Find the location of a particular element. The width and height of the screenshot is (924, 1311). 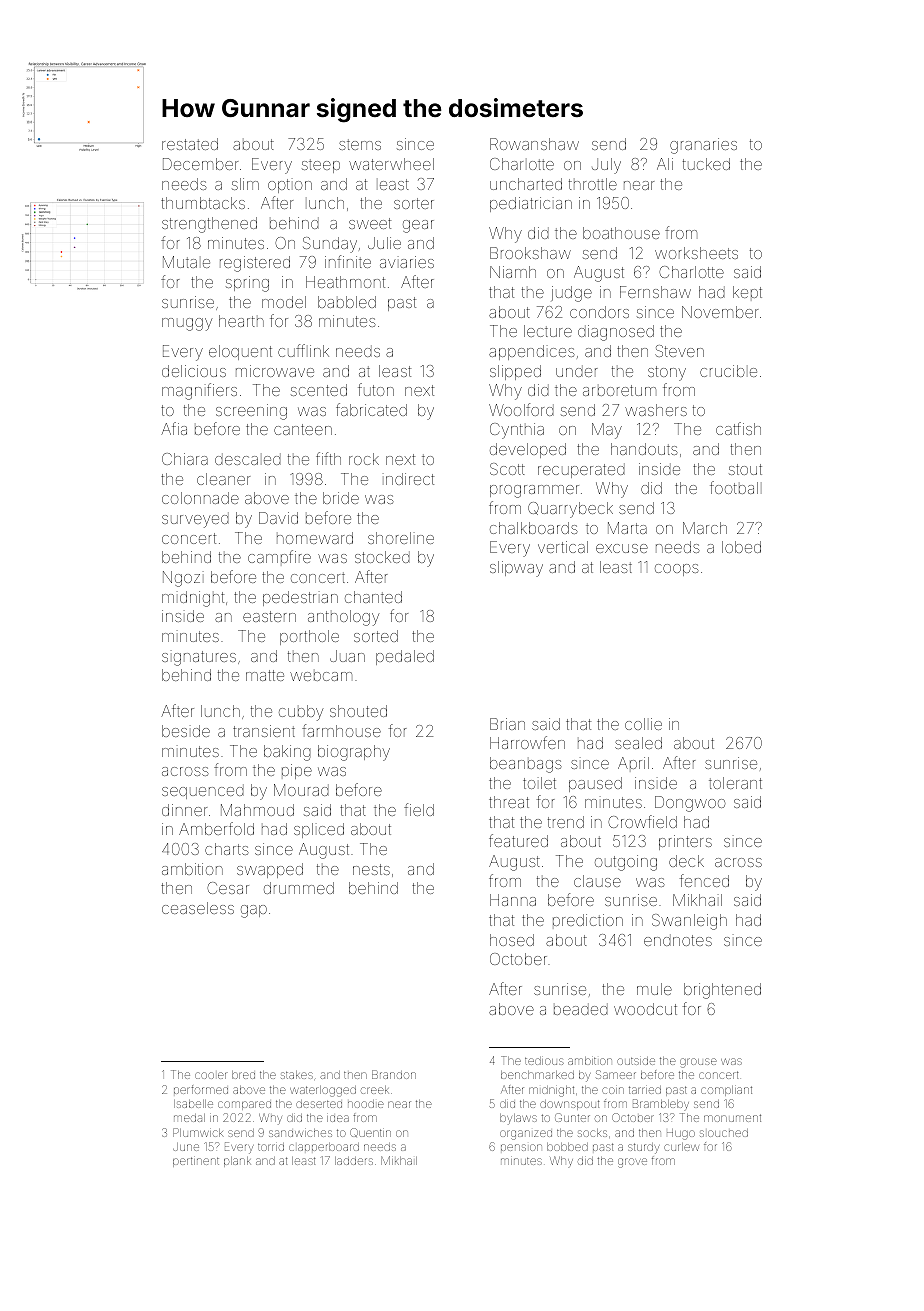

stems is located at coordinates (360, 144).
